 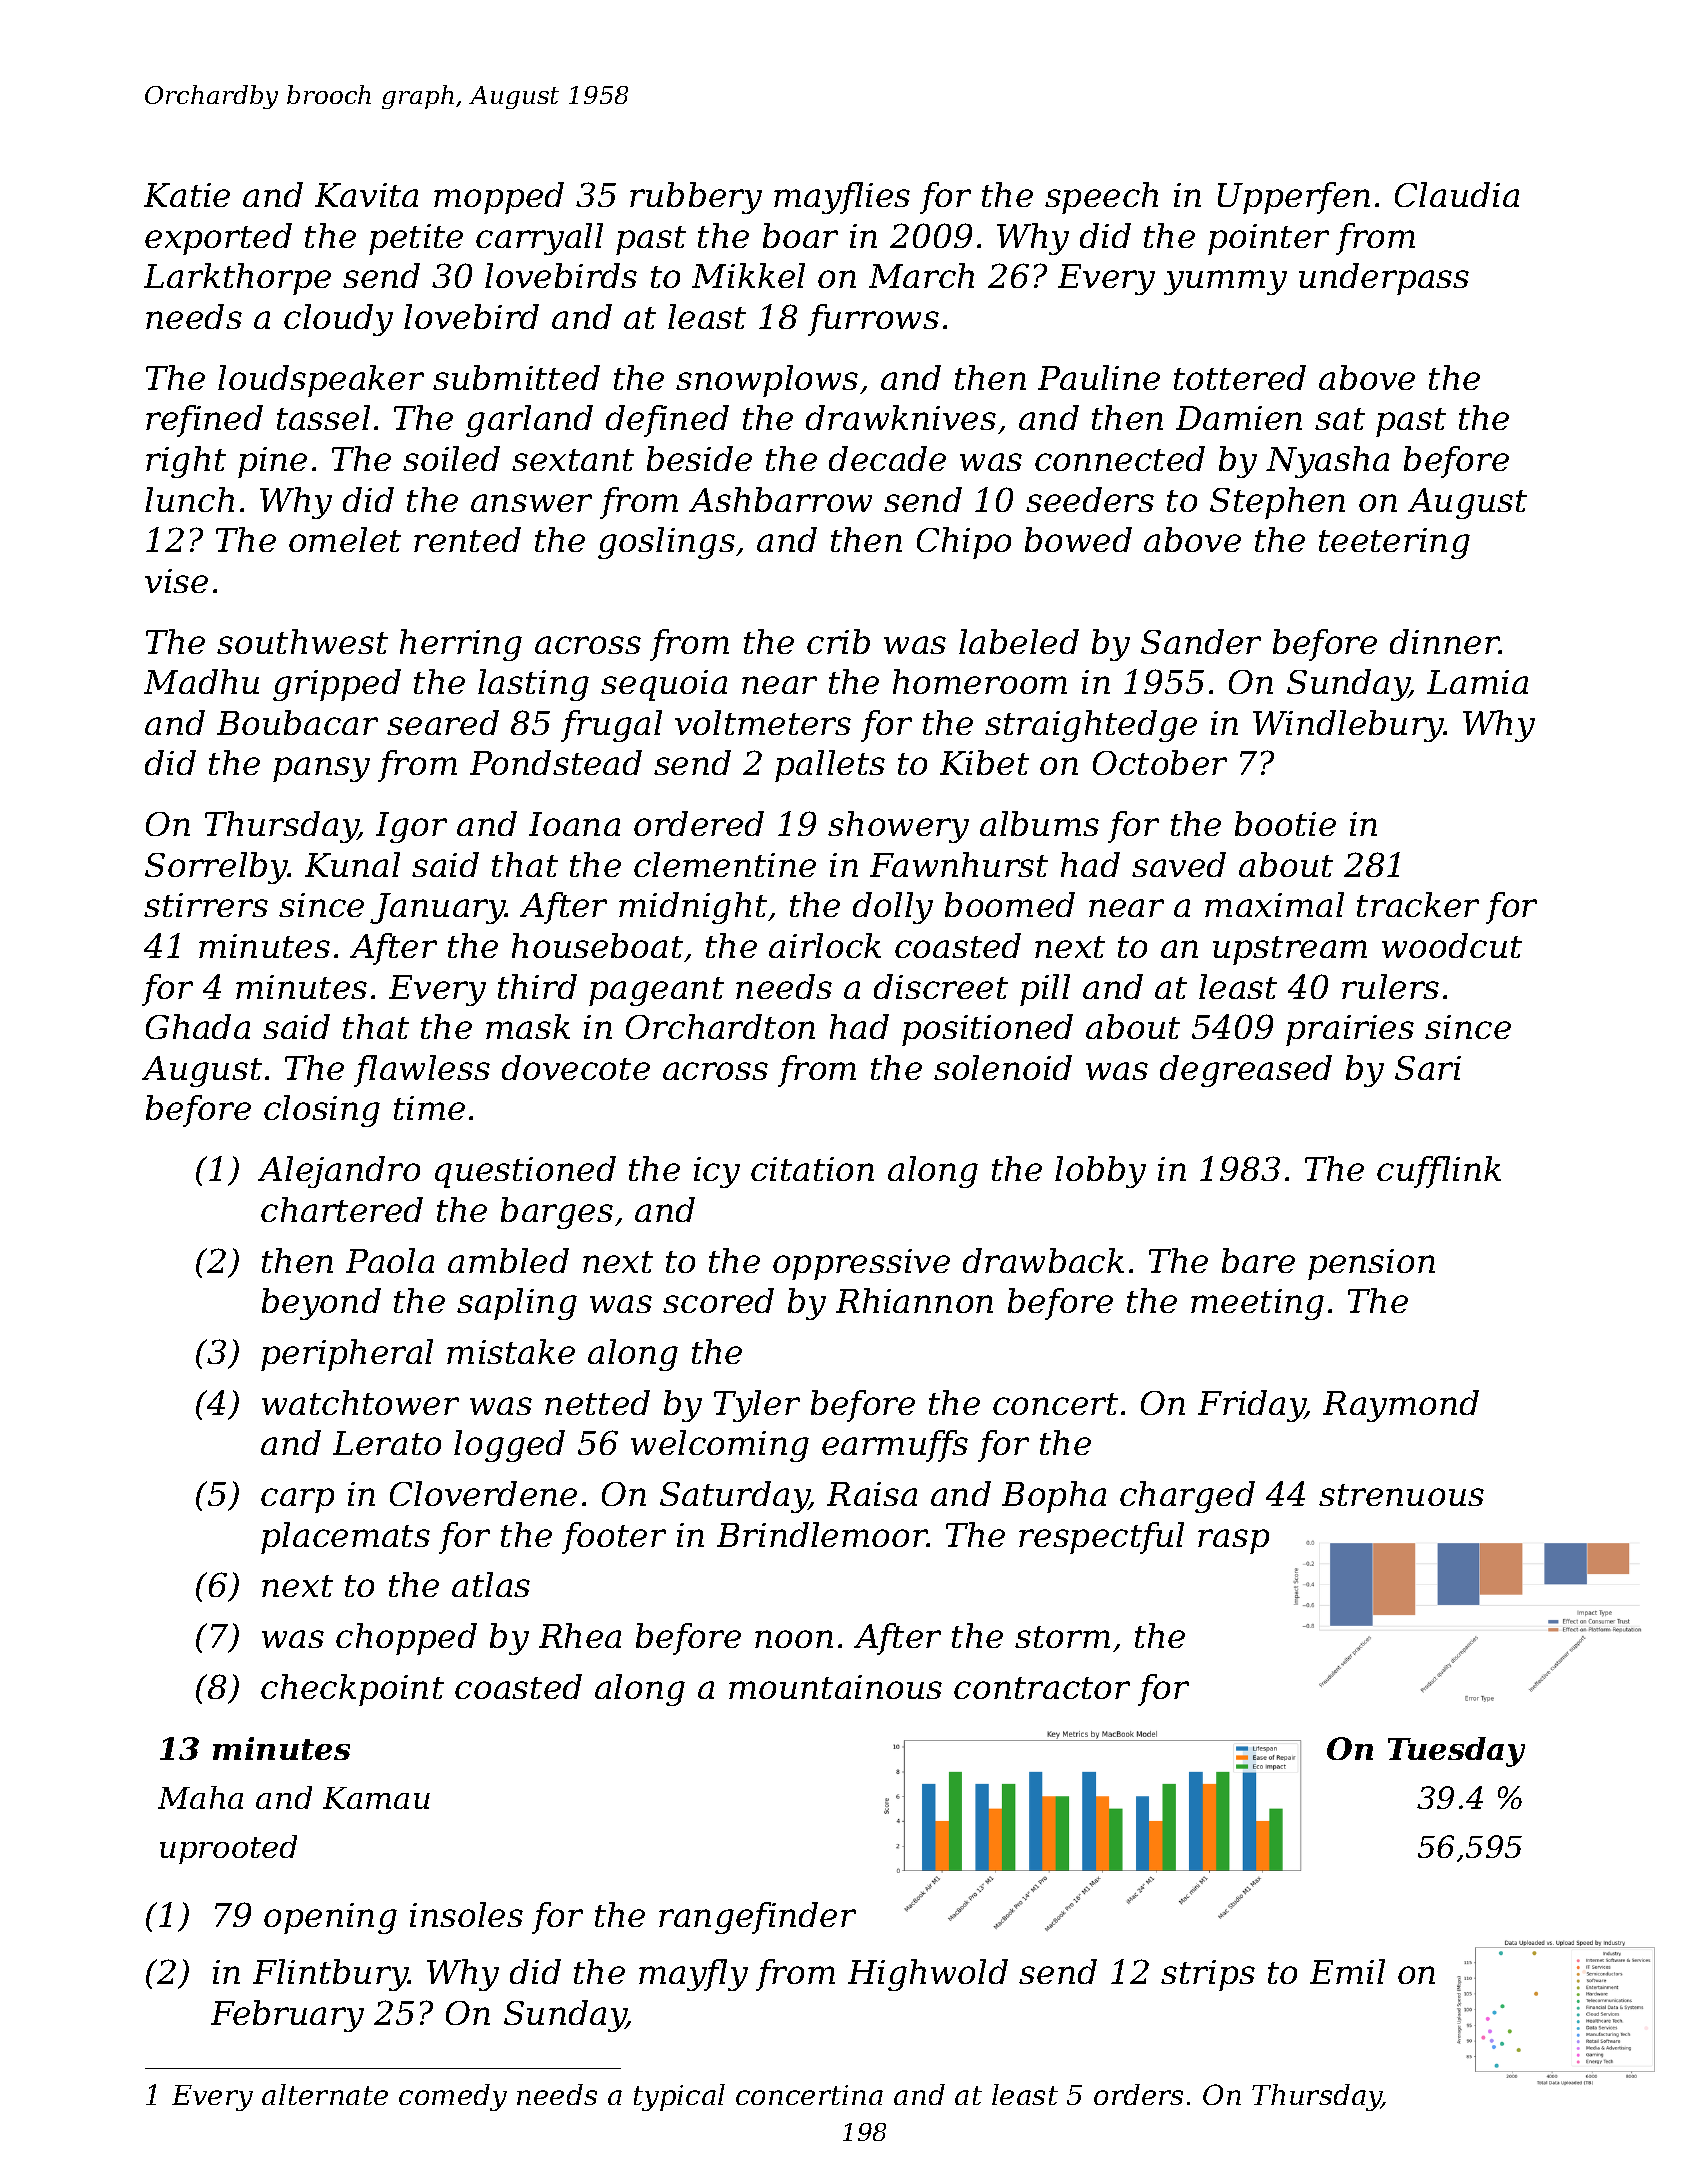 What do you see at coordinates (443, 722) in the screenshot?
I see `seared` at bounding box center [443, 722].
